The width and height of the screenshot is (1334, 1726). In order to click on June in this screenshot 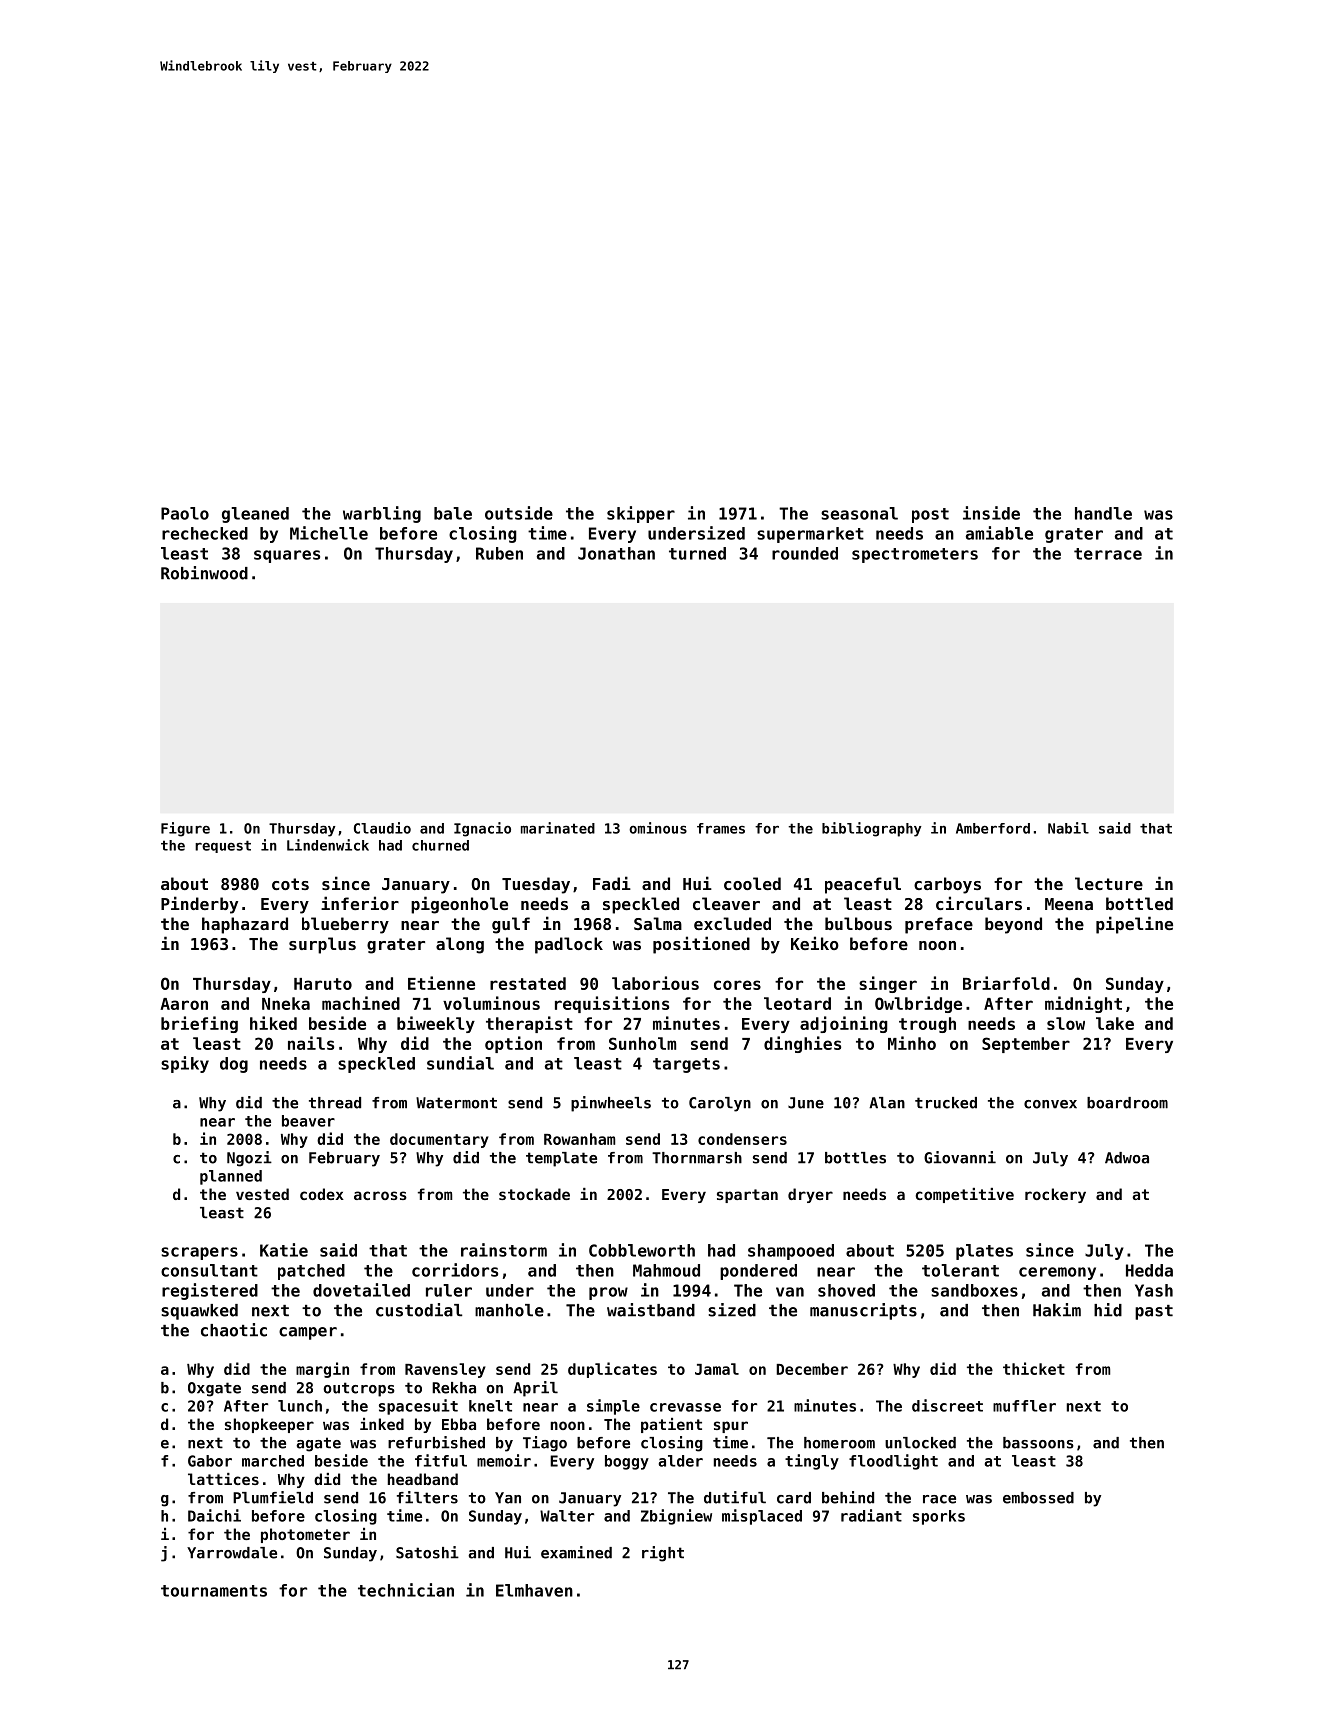, I will do `click(806, 1103)`.
